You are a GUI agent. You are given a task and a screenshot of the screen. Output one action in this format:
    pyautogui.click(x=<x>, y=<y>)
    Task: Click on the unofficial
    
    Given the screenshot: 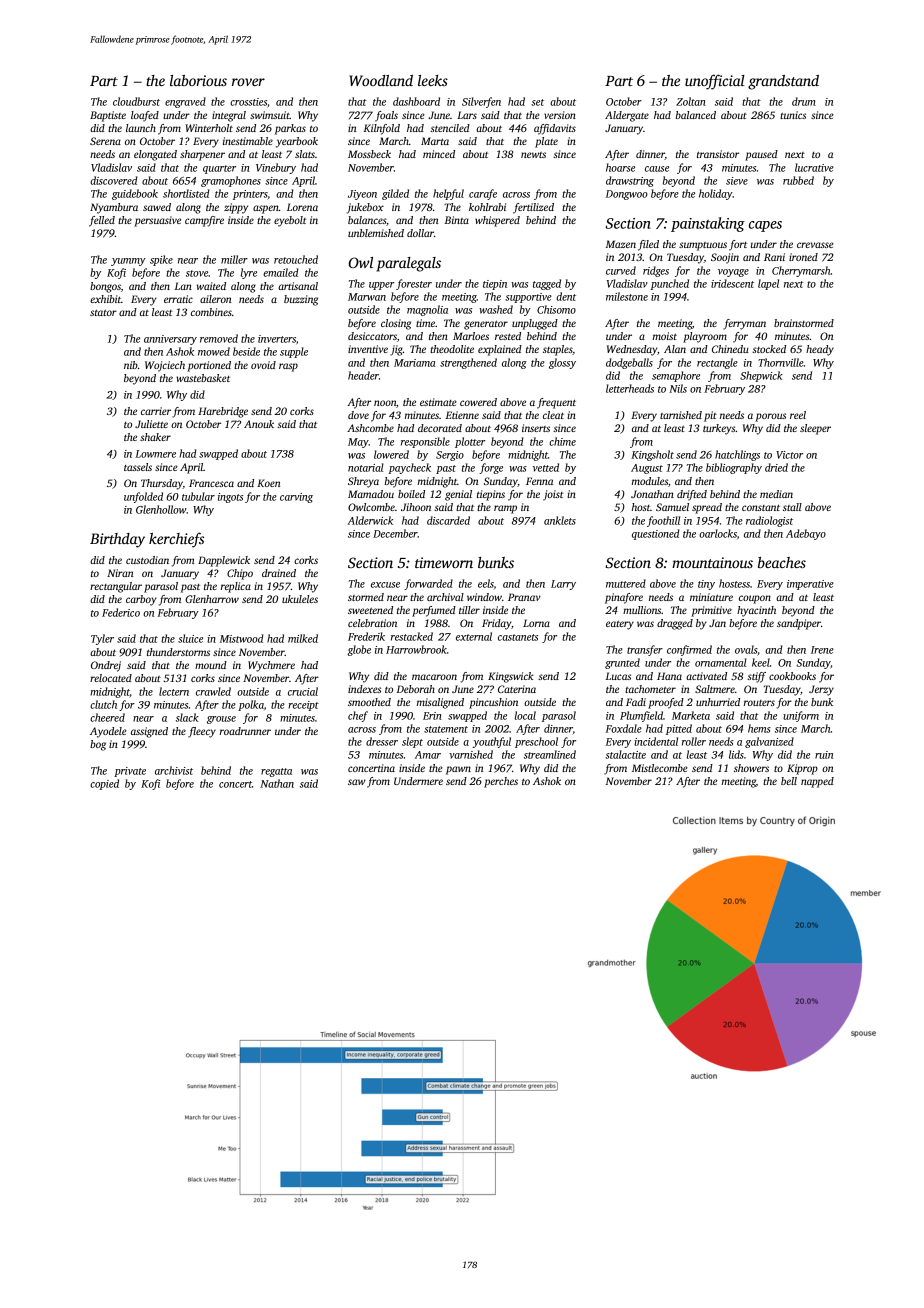 What is the action you would take?
    pyautogui.click(x=715, y=82)
